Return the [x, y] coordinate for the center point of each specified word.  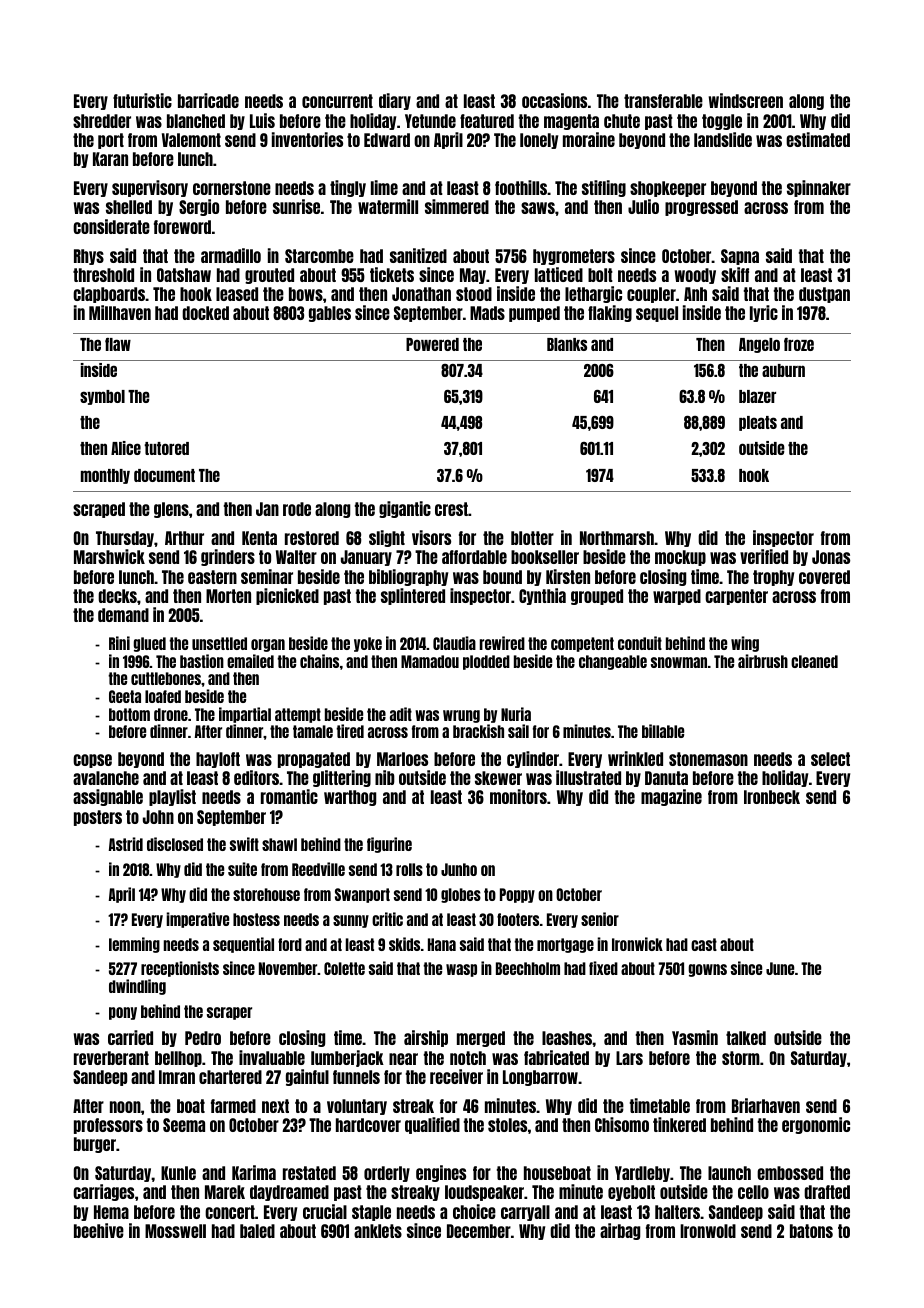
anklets [378, 1231]
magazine [671, 797]
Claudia [454, 643]
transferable [663, 101]
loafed [163, 696]
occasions [554, 100]
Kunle [178, 1173]
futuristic [142, 100]
